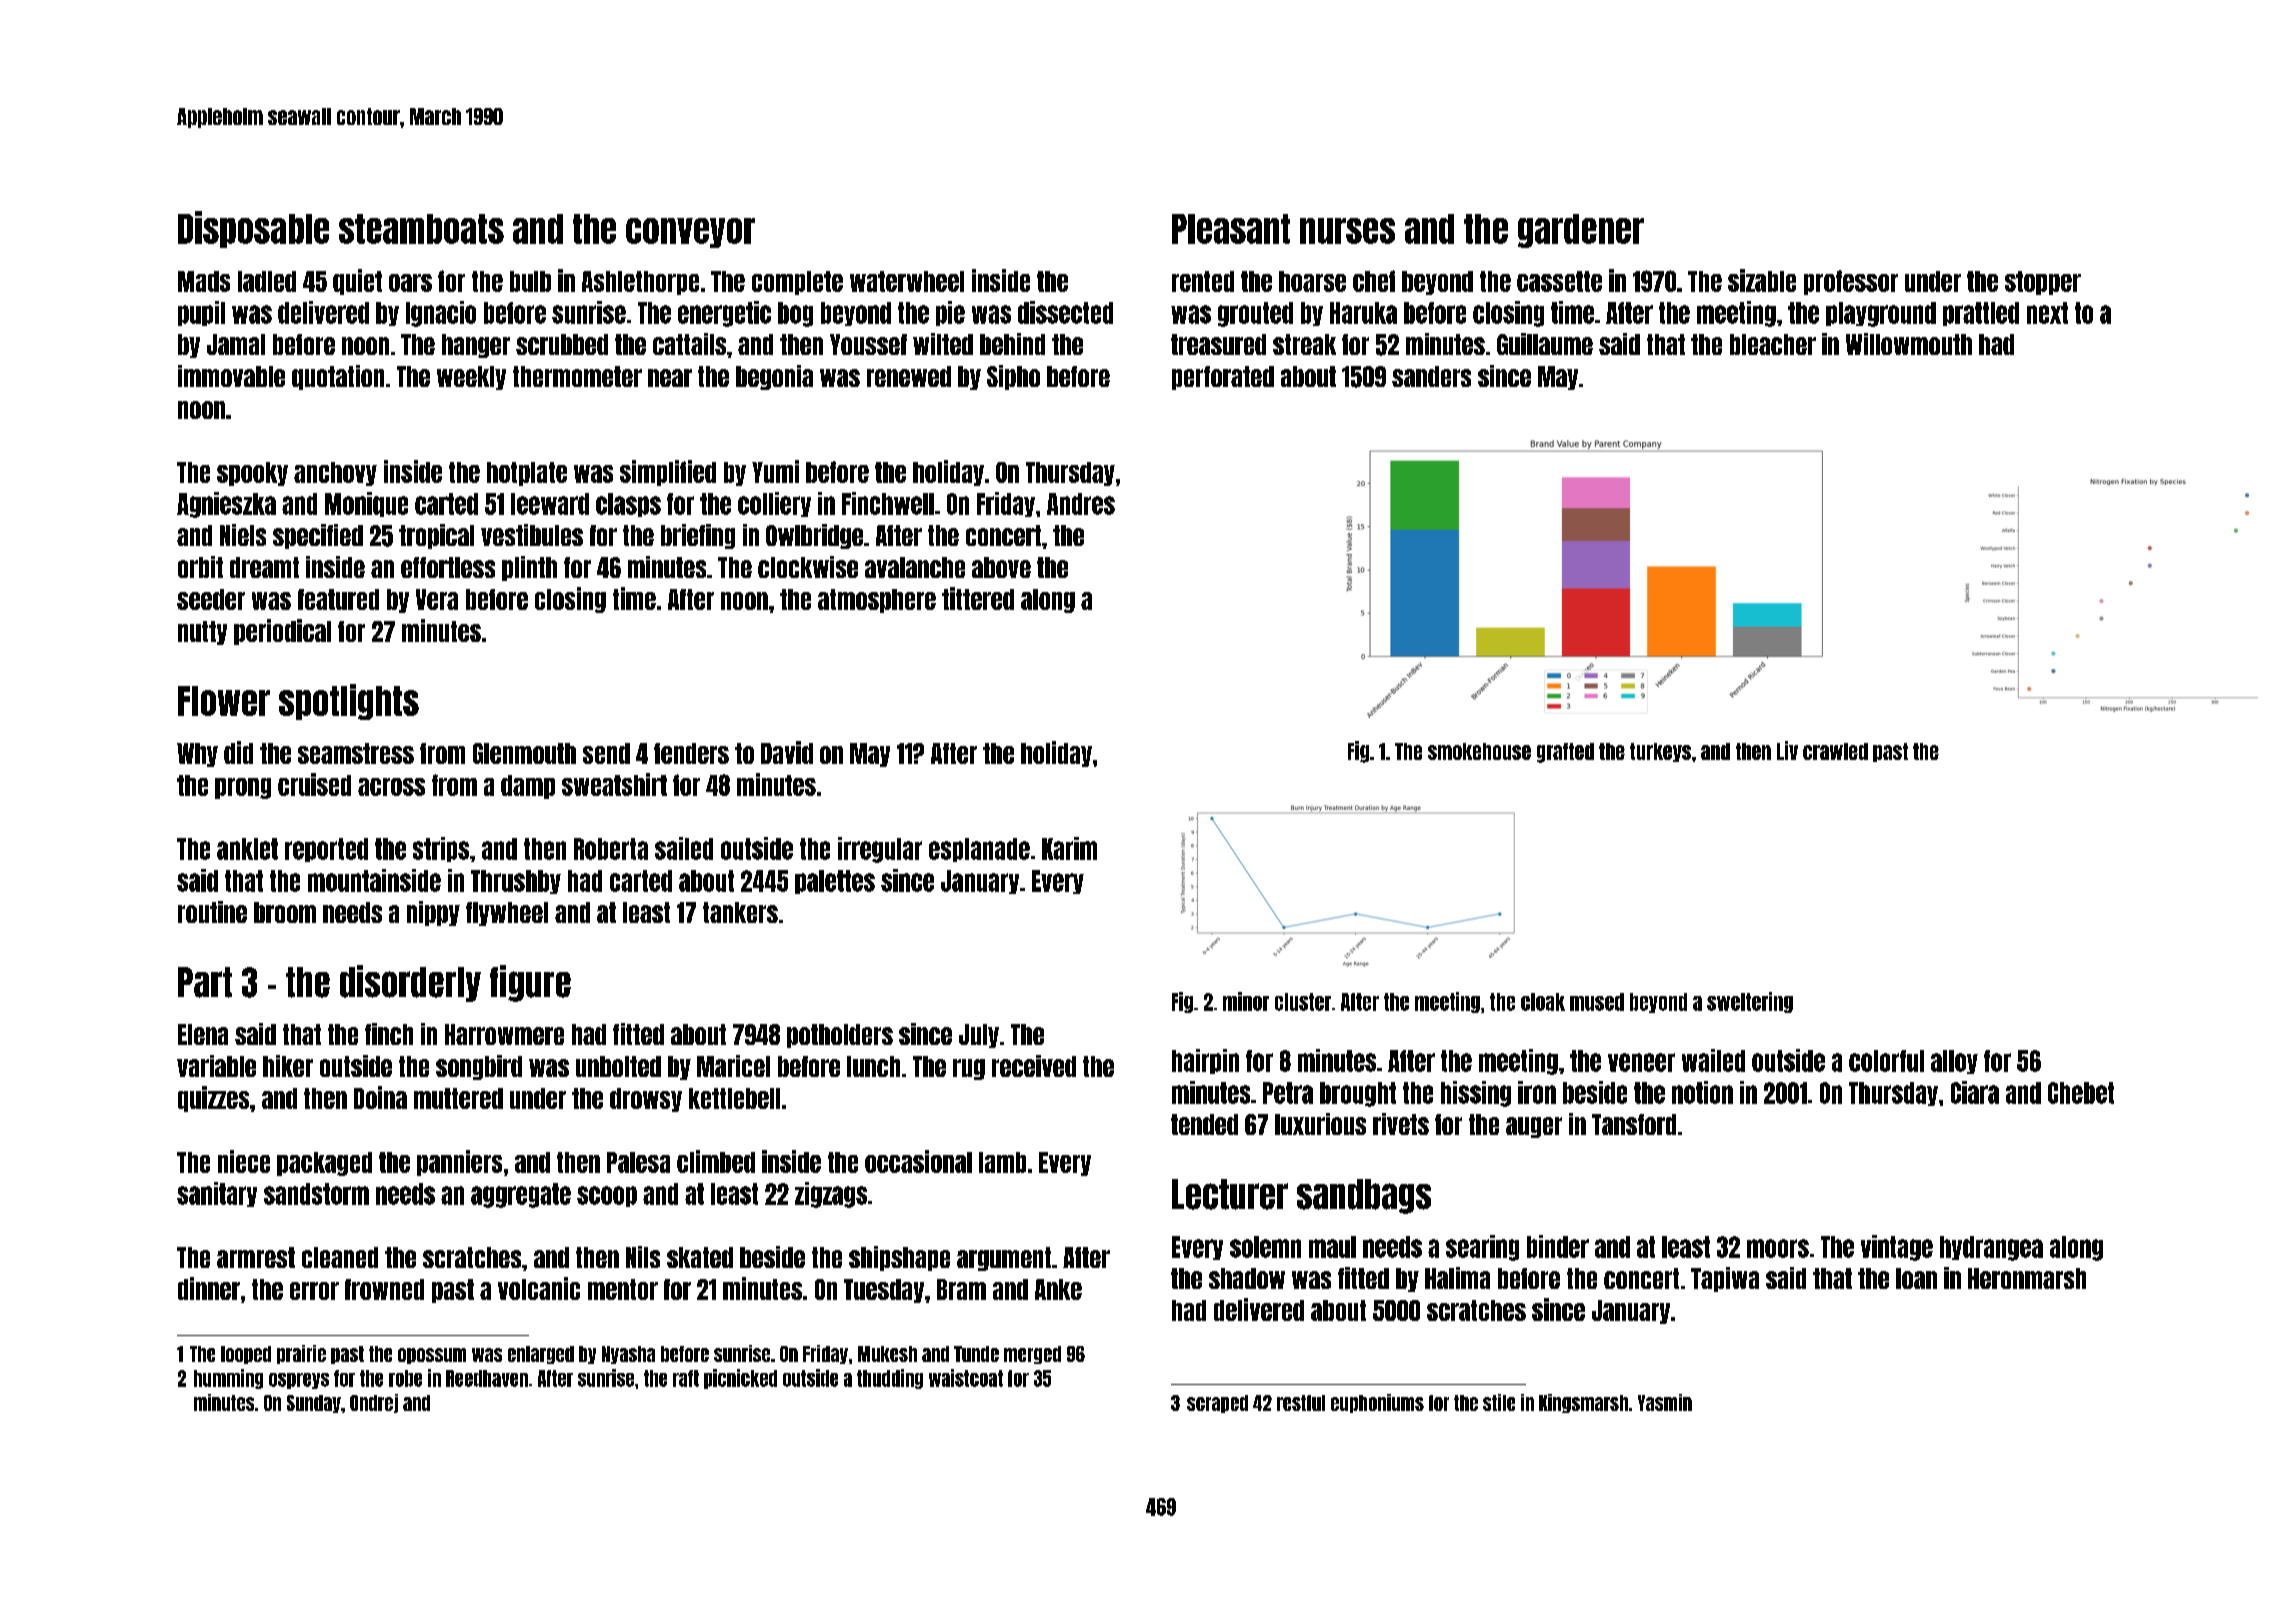 The height and width of the screenshot is (1620, 2292). Describe the element at coordinates (1203, 281) in the screenshot. I see `rented` at that location.
